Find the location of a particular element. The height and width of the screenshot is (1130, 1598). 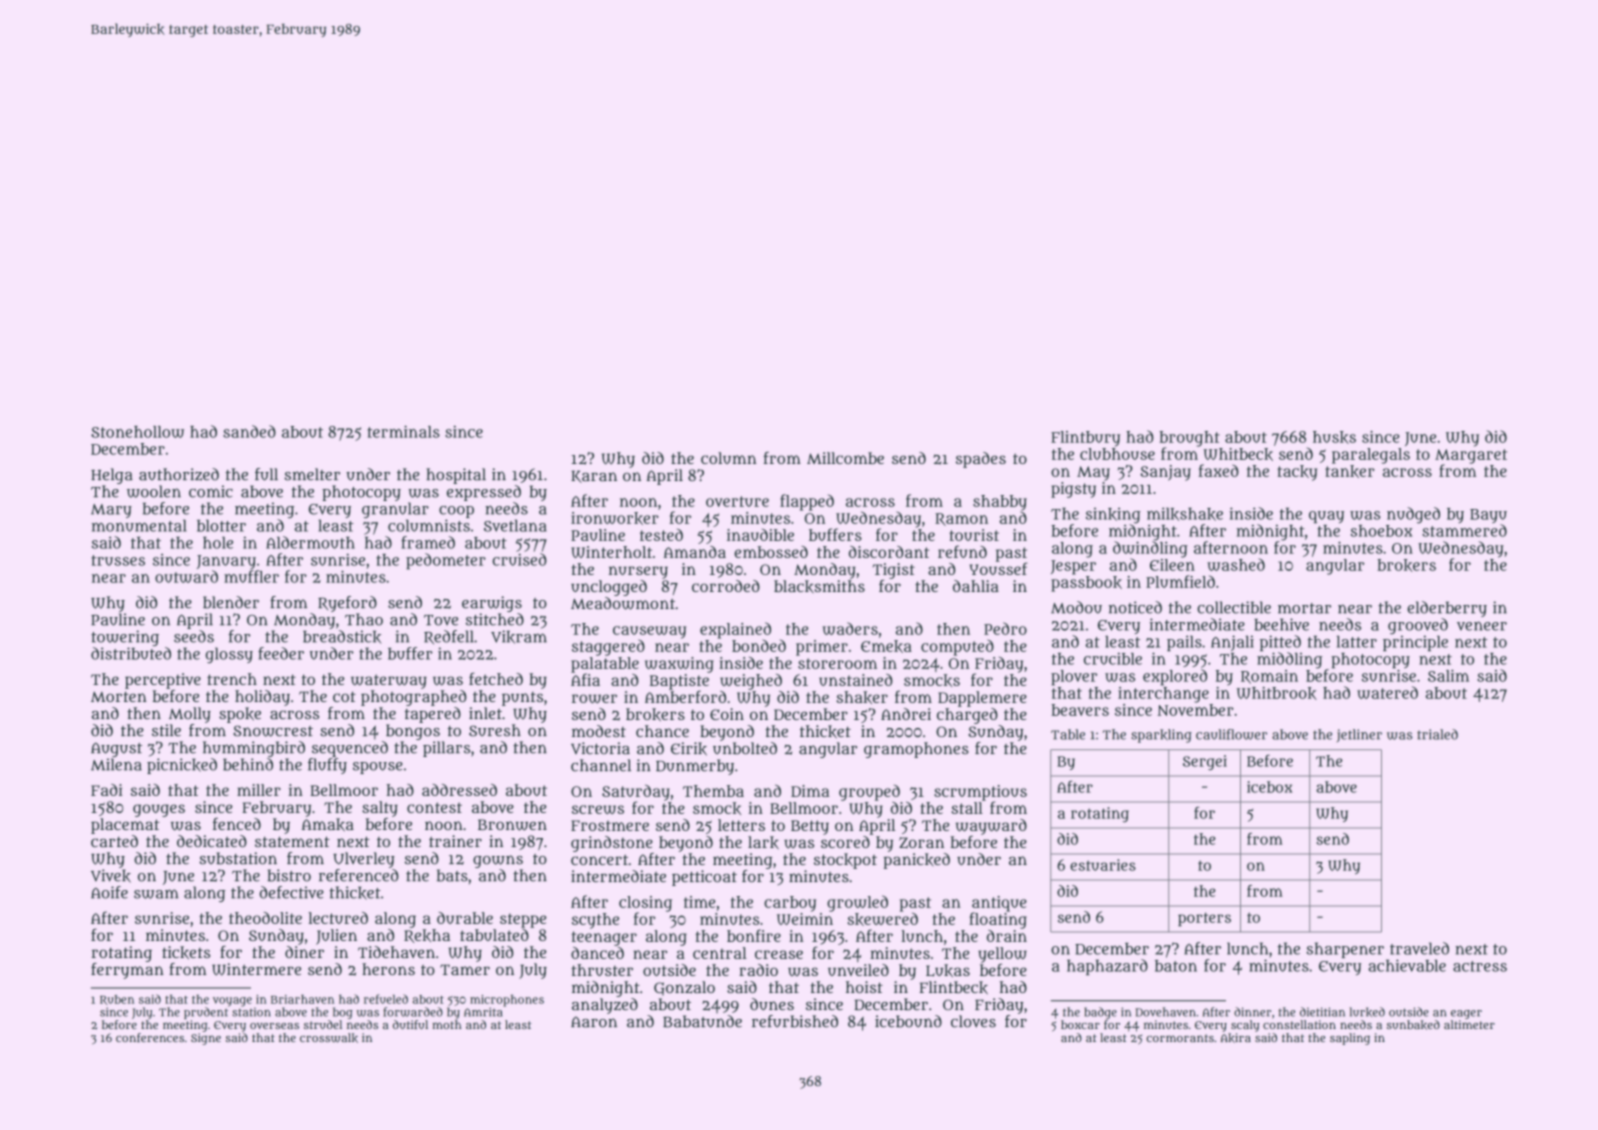

sanded is located at coordinates (249, 431).
